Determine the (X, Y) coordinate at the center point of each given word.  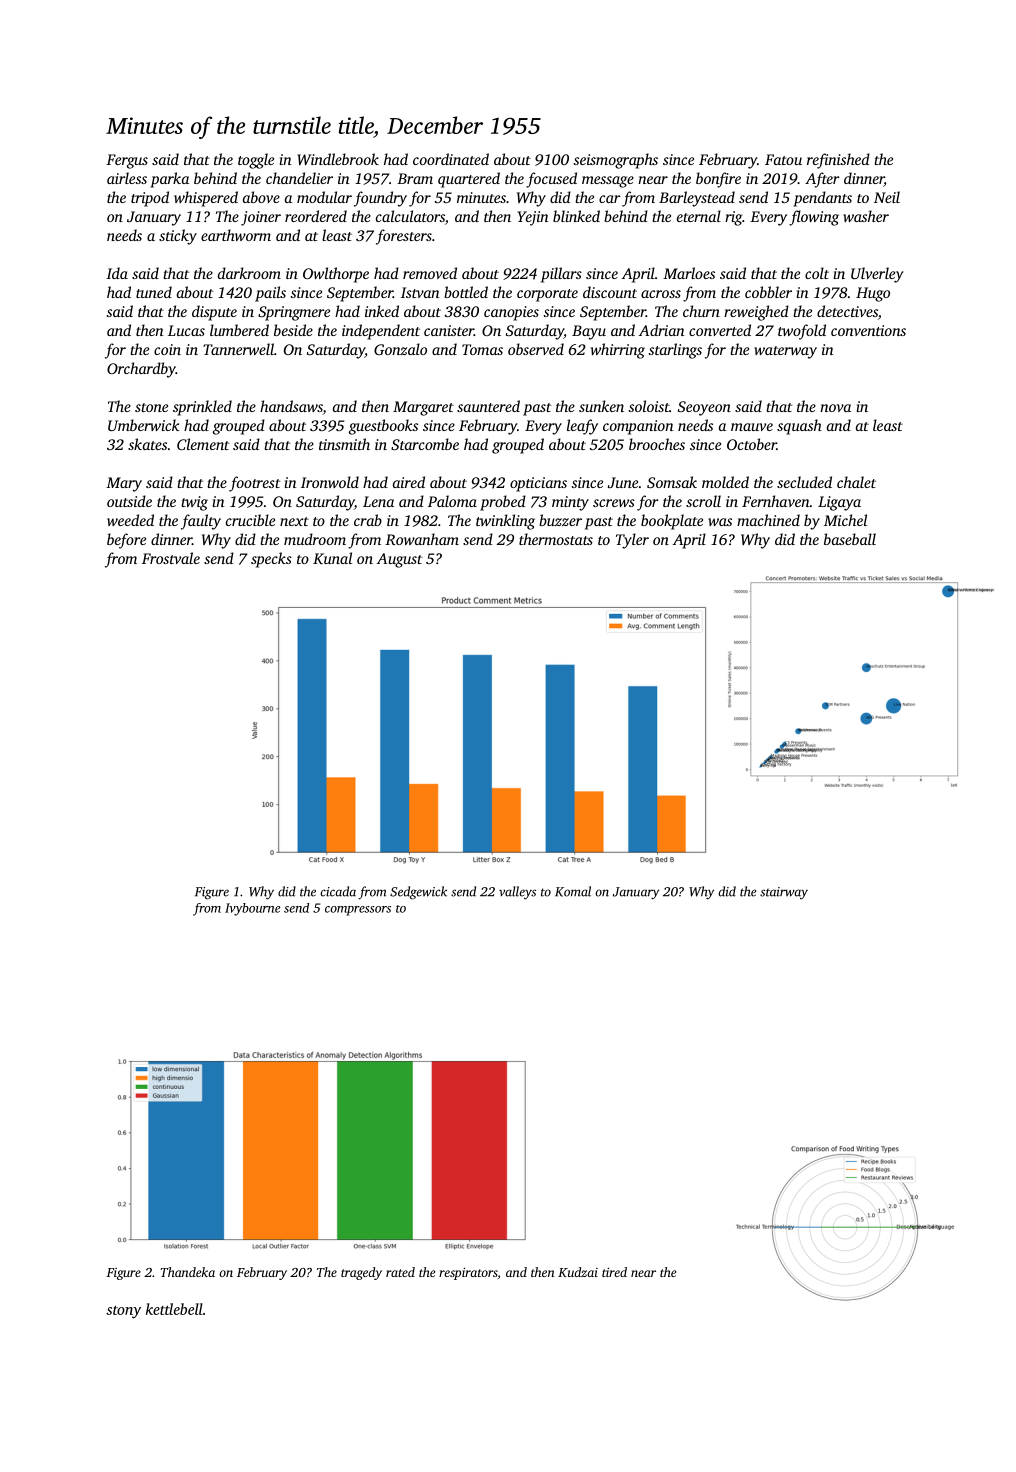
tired (614, 1272)
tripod (150, 199)
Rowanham (422, 539)
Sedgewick (418, 893)
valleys (517, 892)
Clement (203, 444)
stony (123, 1312)
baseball (850, 539)
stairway (784, 893)
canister (449, 330)
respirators (468, 1274)
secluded (804, 482)
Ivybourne (253, 909)
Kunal (332, 558)
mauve (752, 427)
